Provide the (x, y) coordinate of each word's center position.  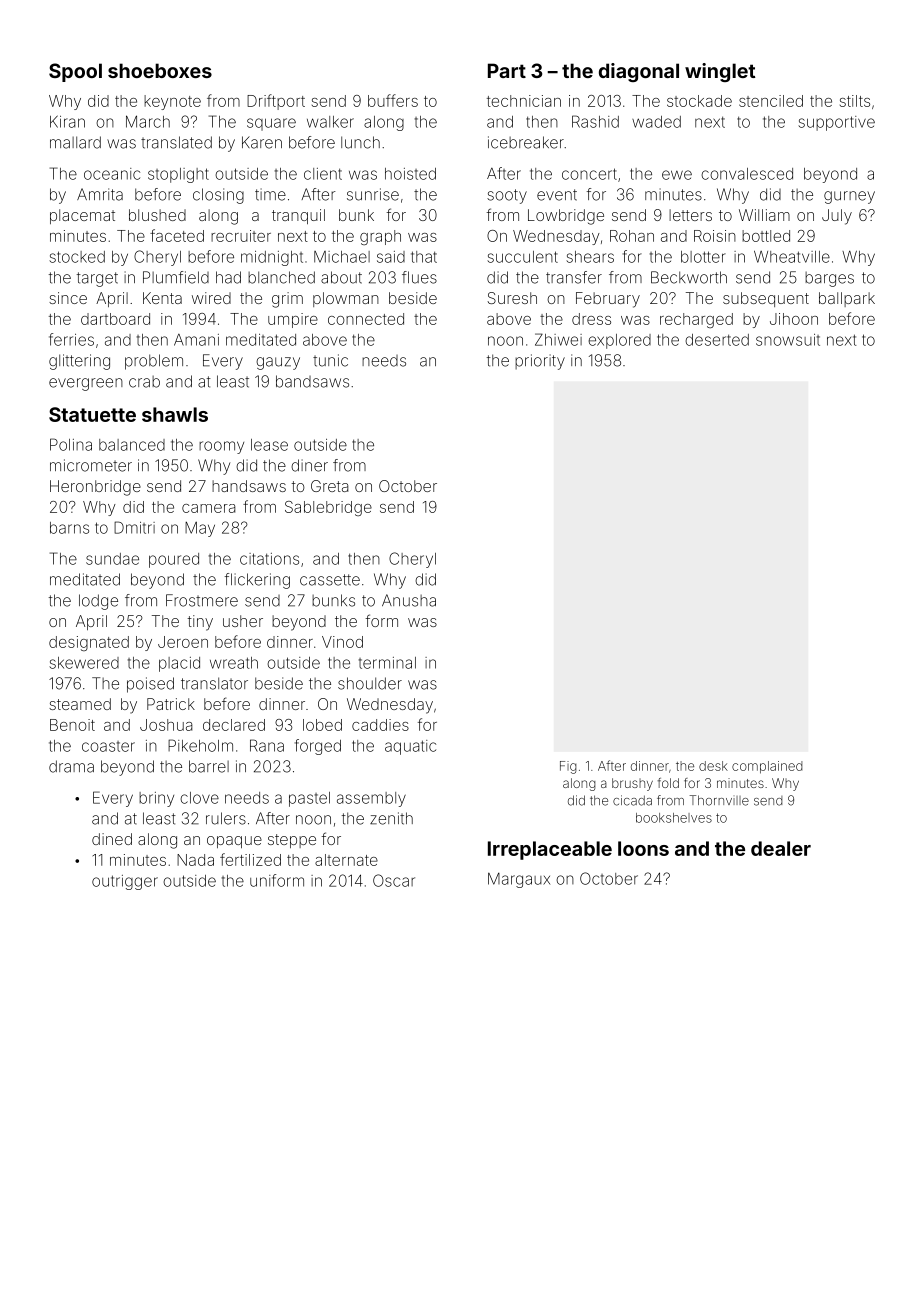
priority (540, 362)
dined (112, 839)
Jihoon (794, 319)
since (68, 298)
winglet (720, 72)
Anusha (409, 600)
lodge (98, 602)
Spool (75, 72)
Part (507, 70)
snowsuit (788, 340)
